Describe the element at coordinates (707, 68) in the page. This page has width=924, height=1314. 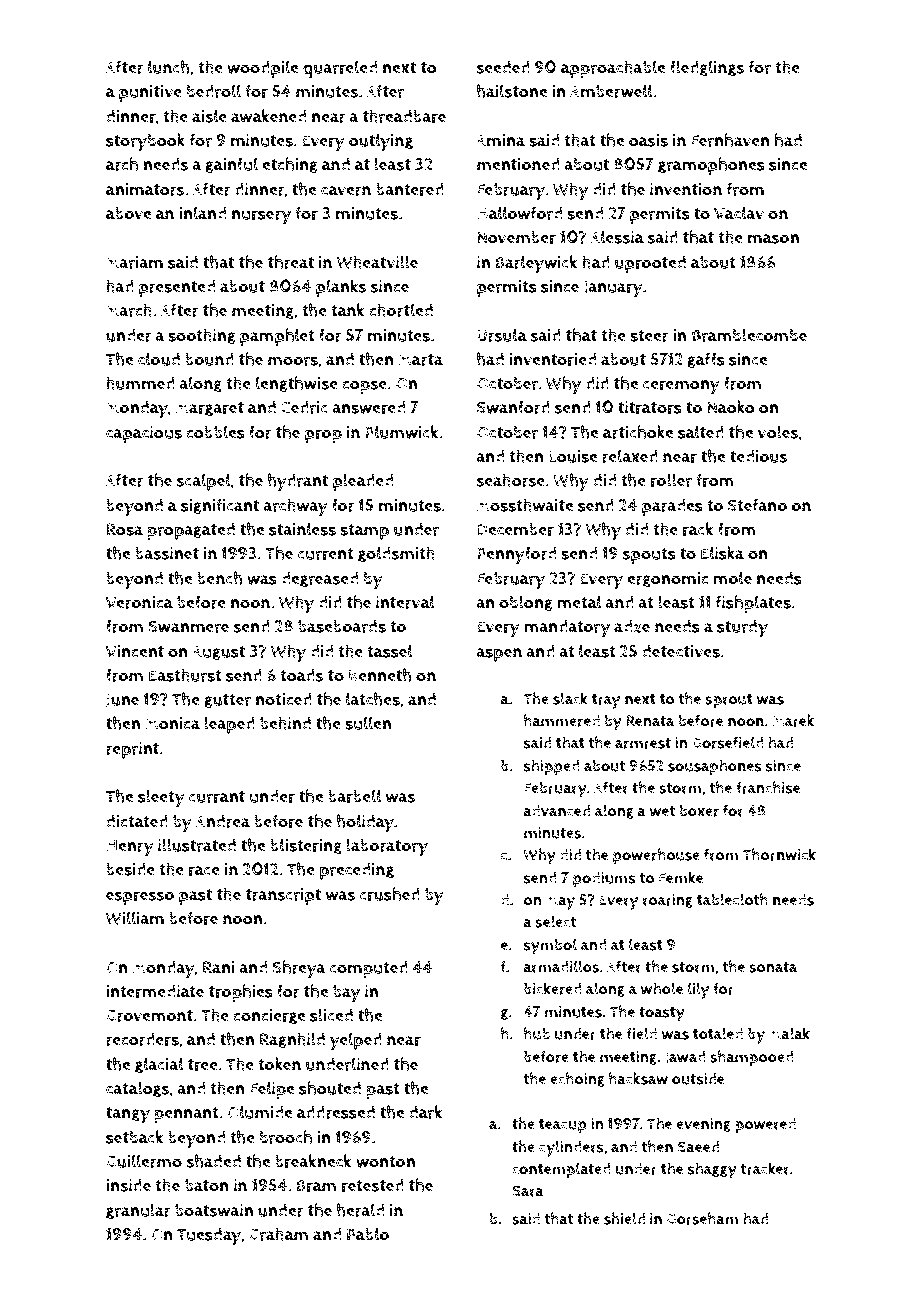
I see `fledglings` at that location.
